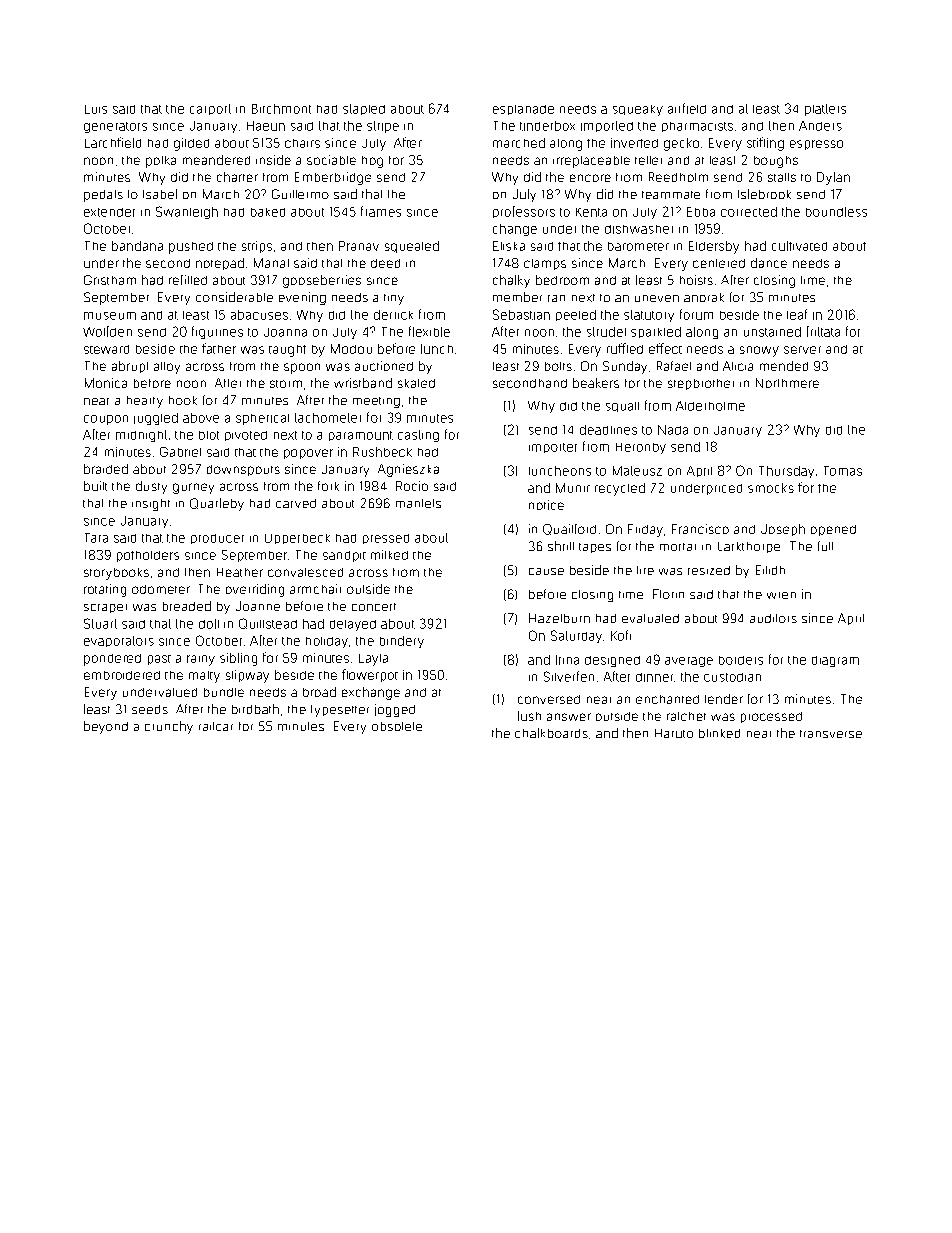  Describe the element at coordinates (687, 108) in the screenshot. I see `airfield` at that location.
